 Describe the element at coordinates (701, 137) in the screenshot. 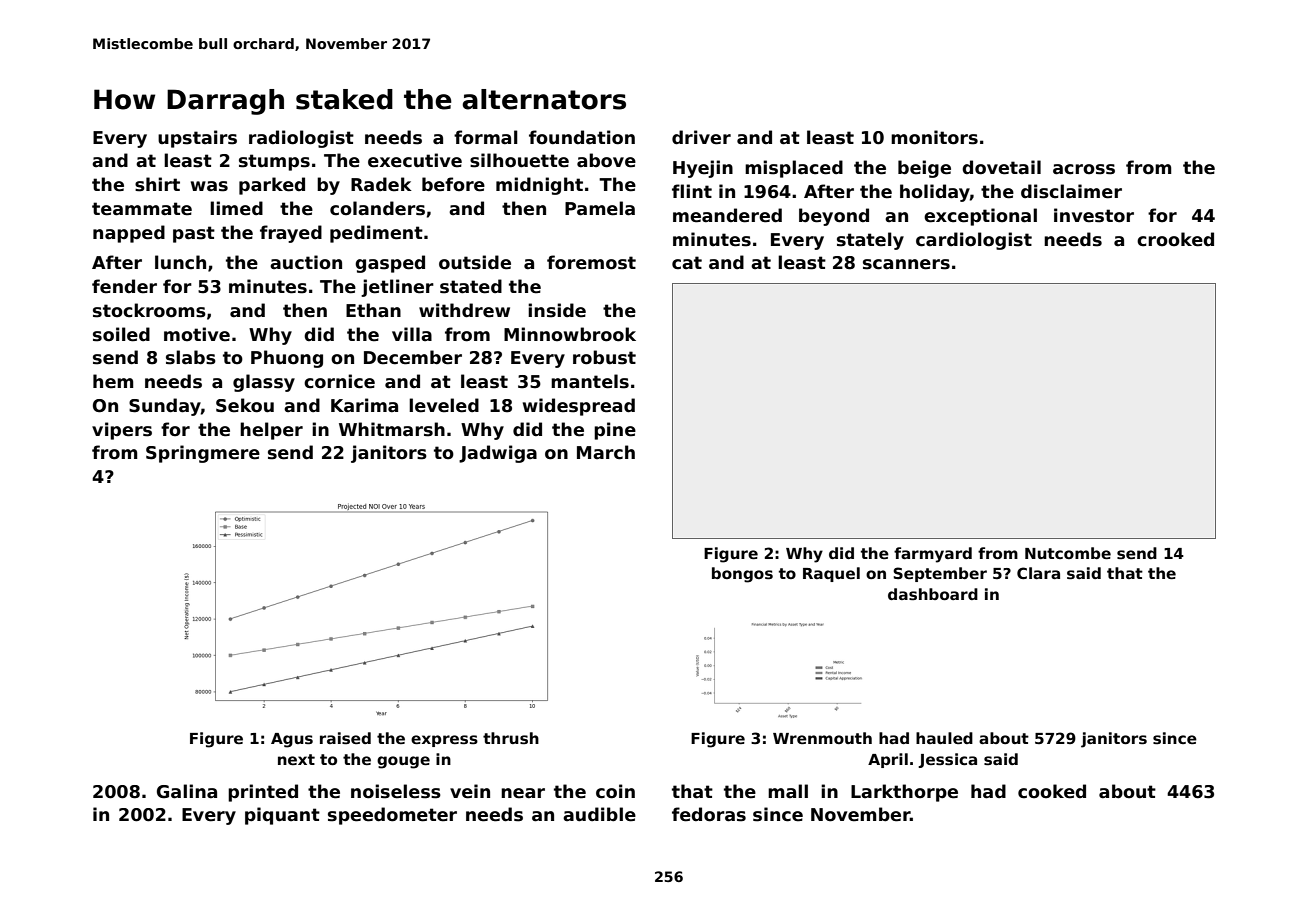

I see `driver` at that location.
